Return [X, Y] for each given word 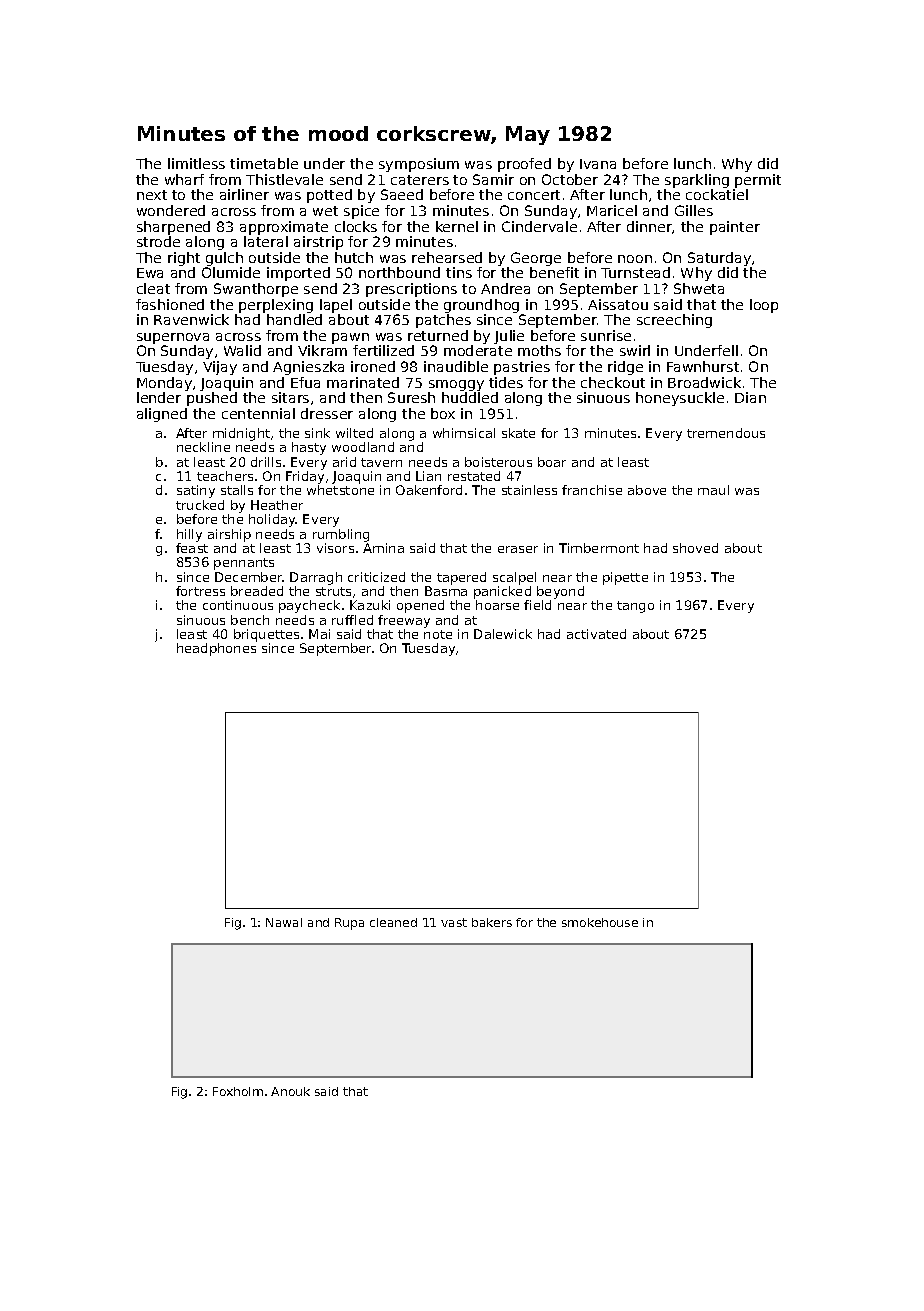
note [438, 634]
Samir [493, 179]
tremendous [726, 433]
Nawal [284, 922]
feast [192, 548]
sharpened [173, 228]
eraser [518, 549]
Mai [319, 634]
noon [635, 259]
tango [635, 607]
